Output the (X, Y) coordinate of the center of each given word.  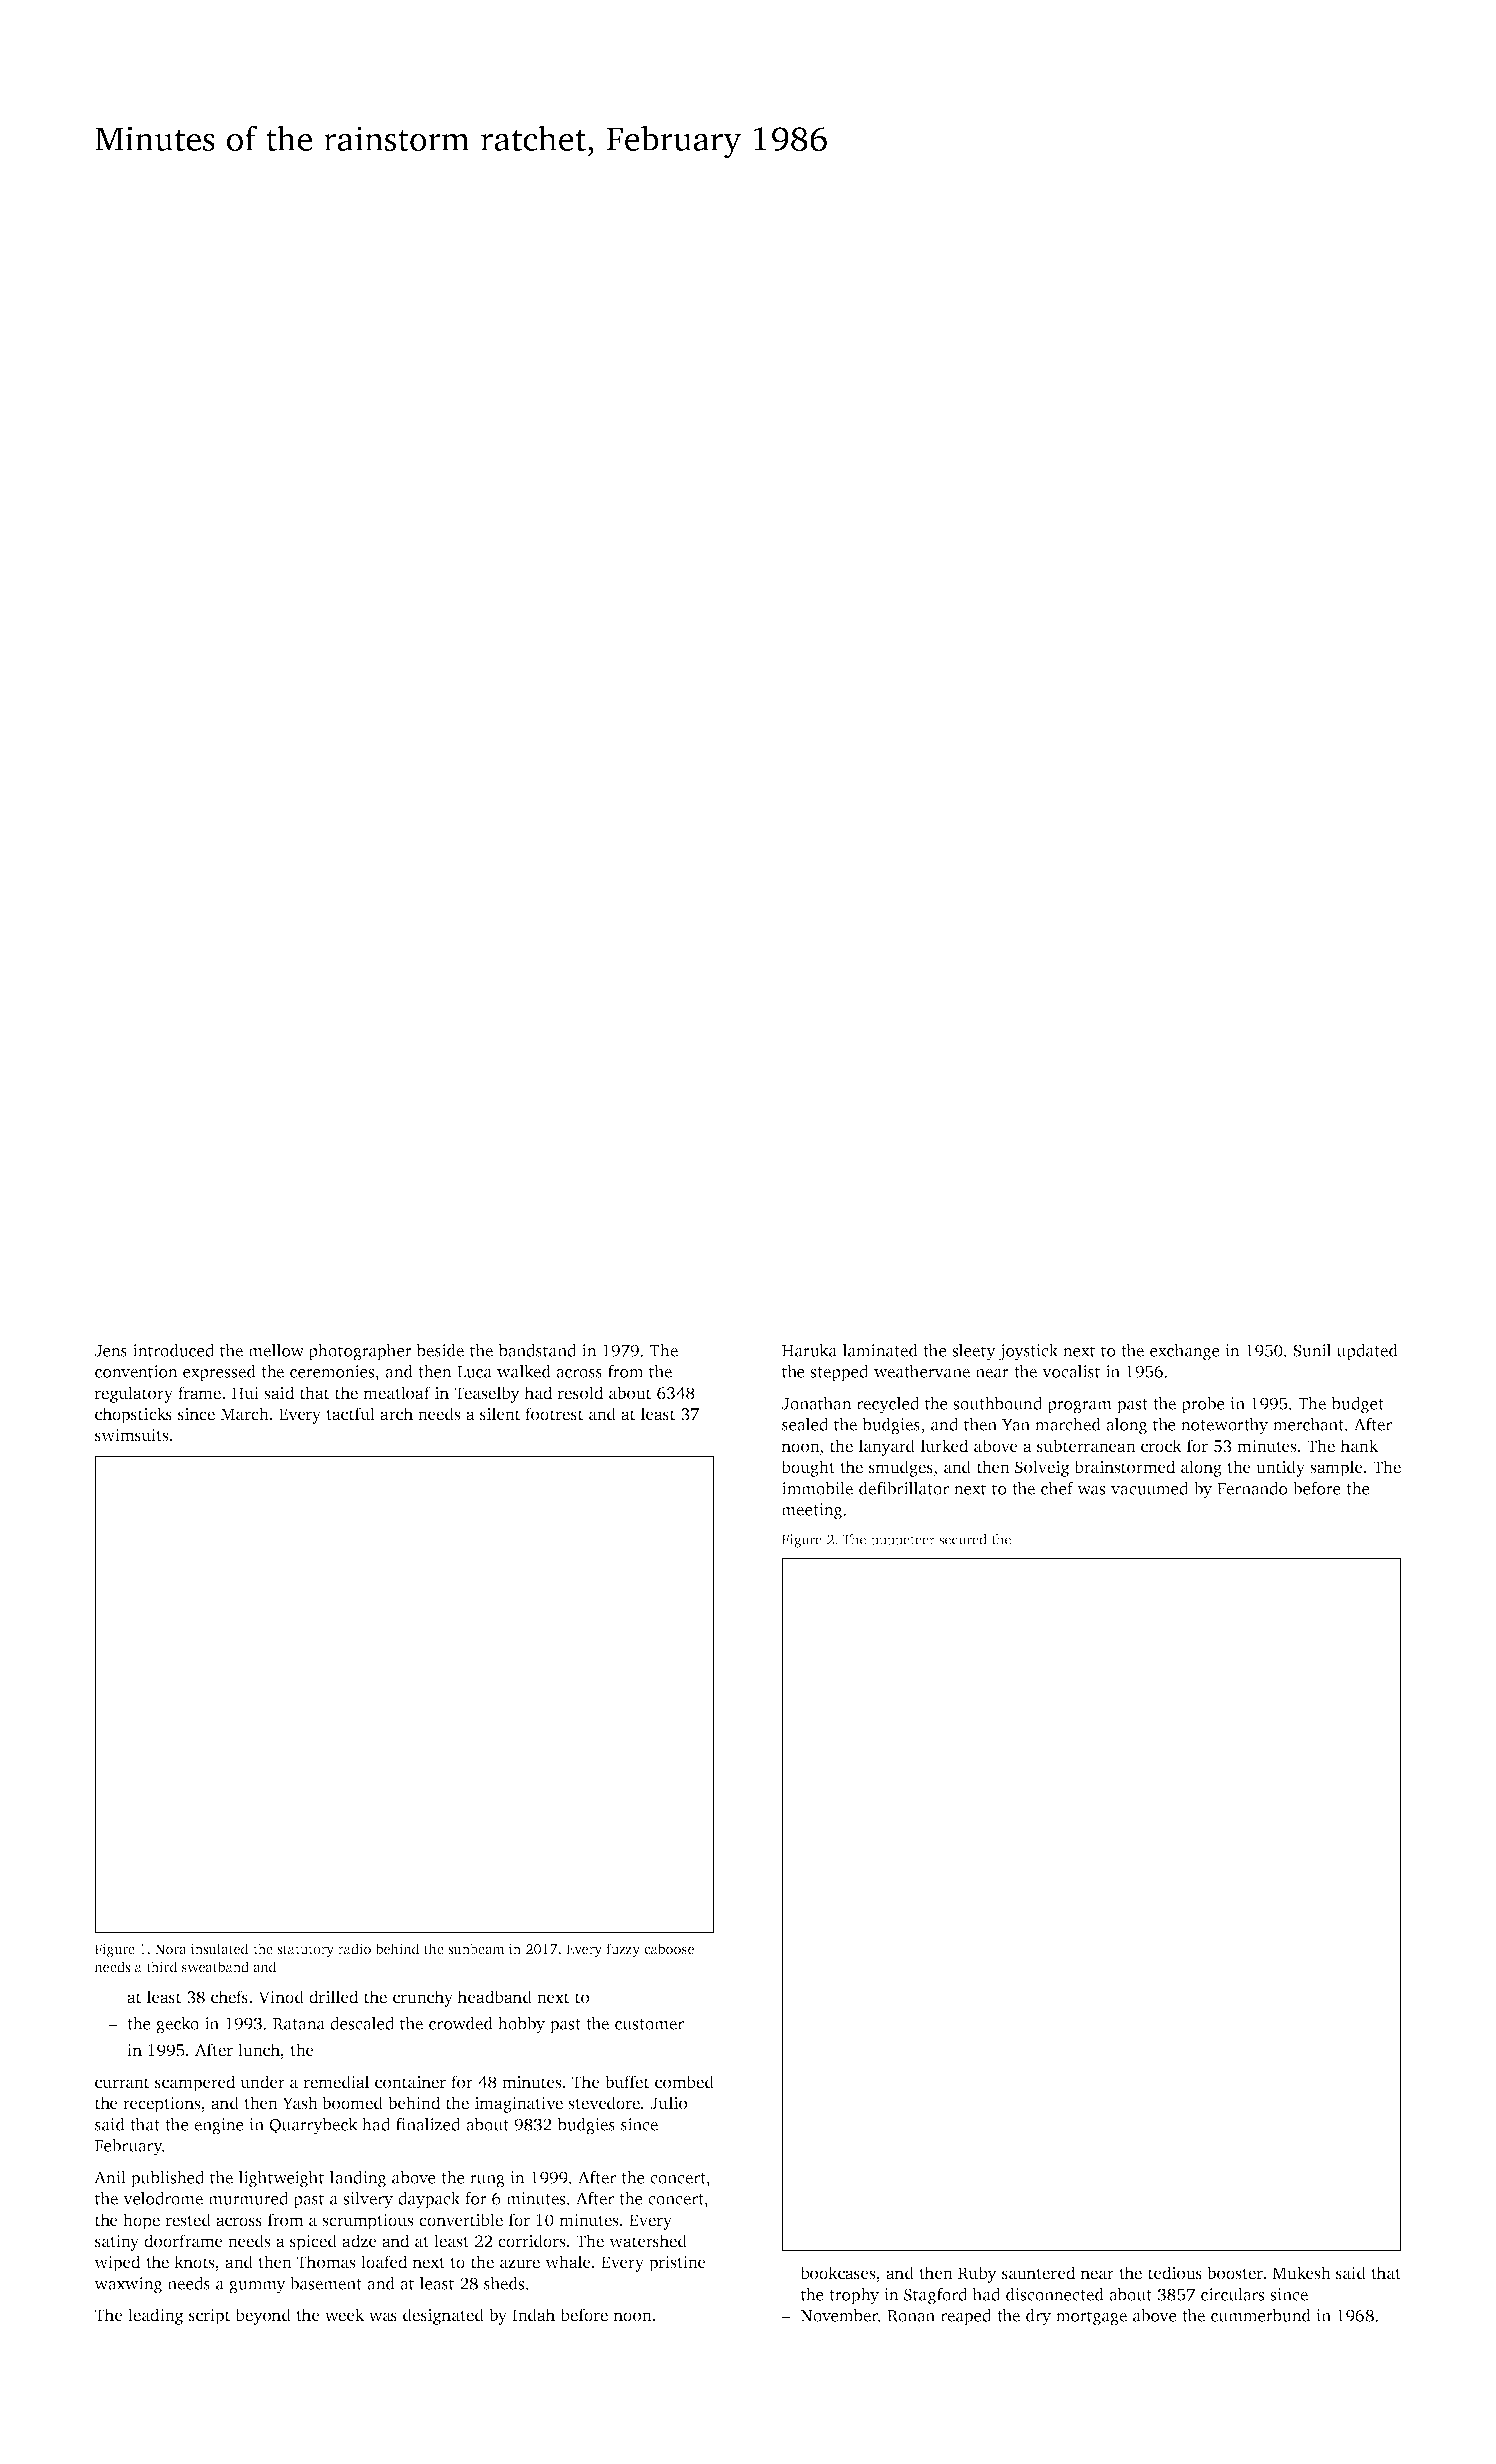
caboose (669, 1948)
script (209, 2316)
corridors (531, 2241)
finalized (428, 2124)
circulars (1232, 2294)
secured (963, 1539)
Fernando (1252, 1488)
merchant (1308, 1424)
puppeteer (903, 1541)
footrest (554, 1414)
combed (684, 2082)
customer (649, 2024)
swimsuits (131, 1435)
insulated (219, 1948)
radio (354, 1948)
